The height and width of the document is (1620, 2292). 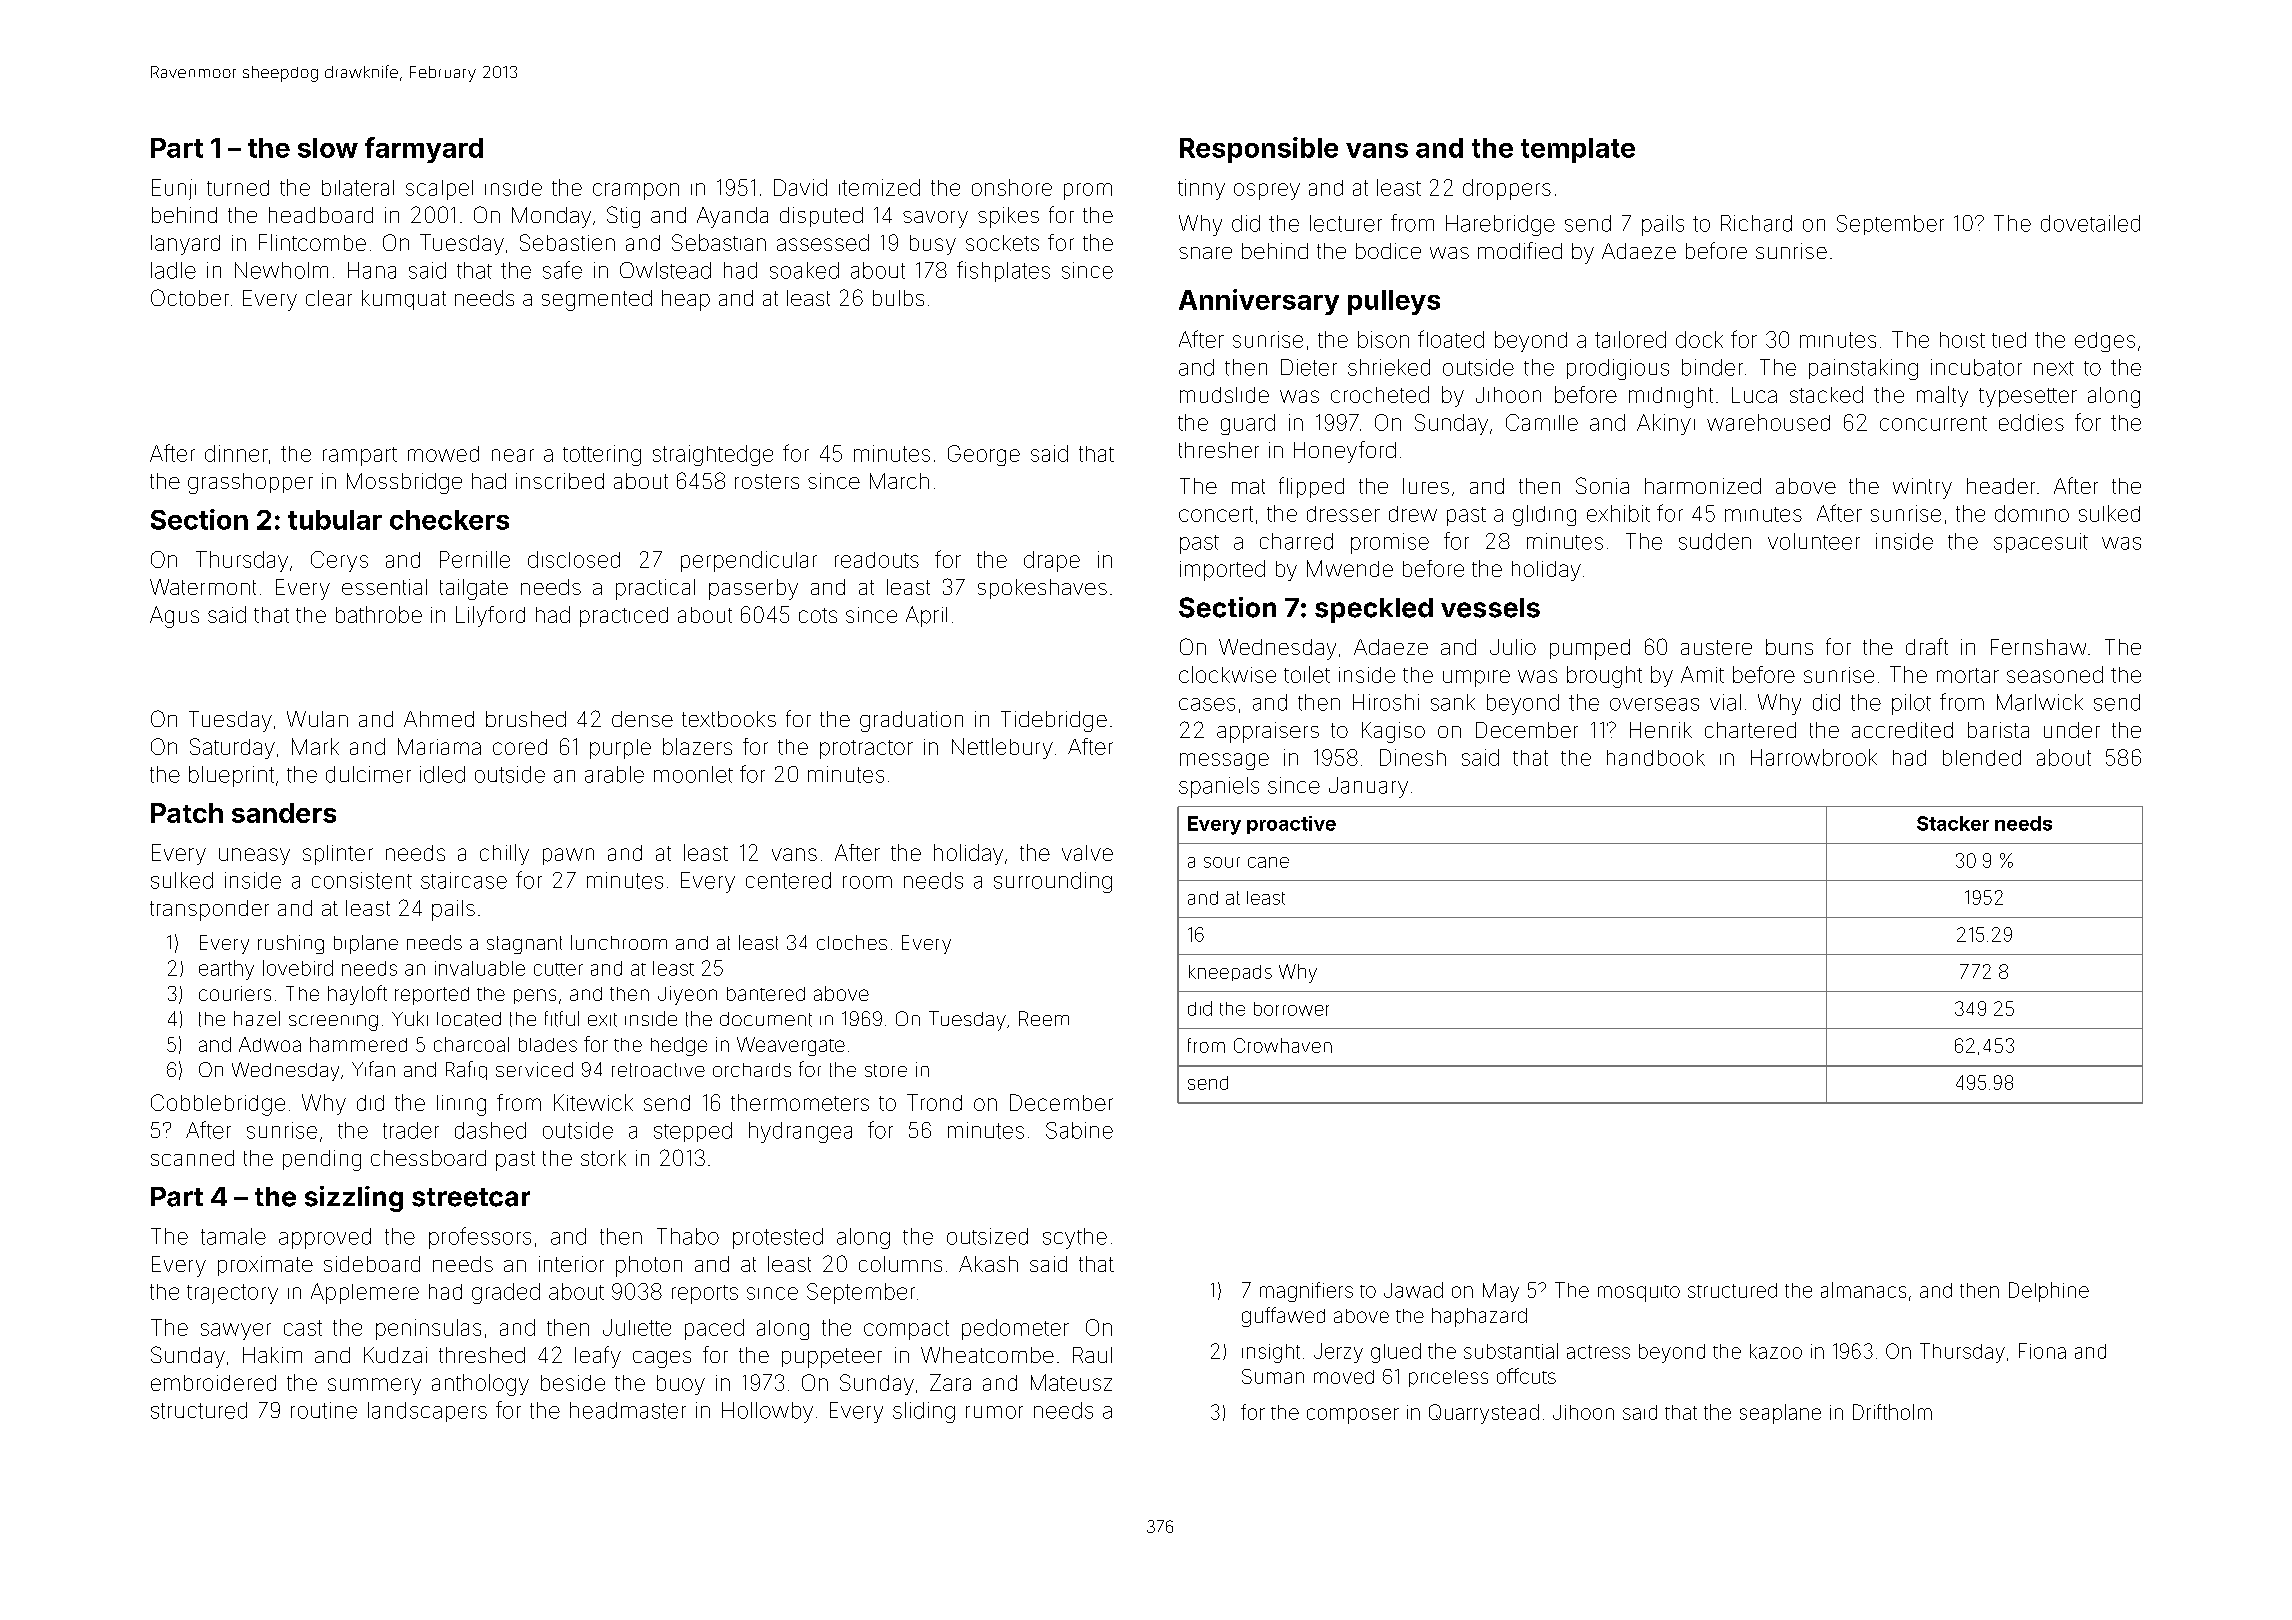 I want to click on Stacker, so click(x=1953, y=823).
